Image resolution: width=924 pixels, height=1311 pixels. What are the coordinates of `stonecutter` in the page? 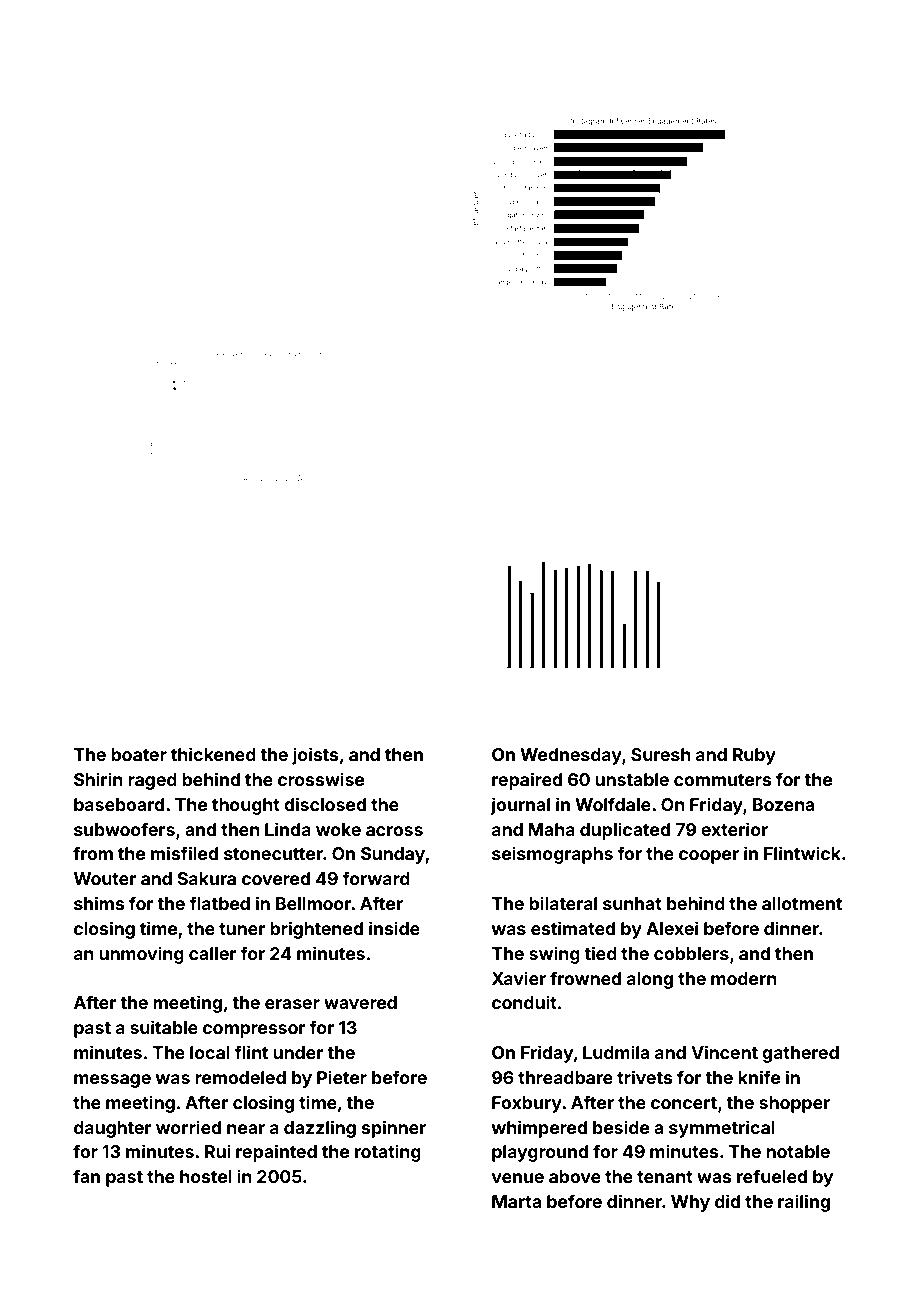 It's located at (273, 854).
